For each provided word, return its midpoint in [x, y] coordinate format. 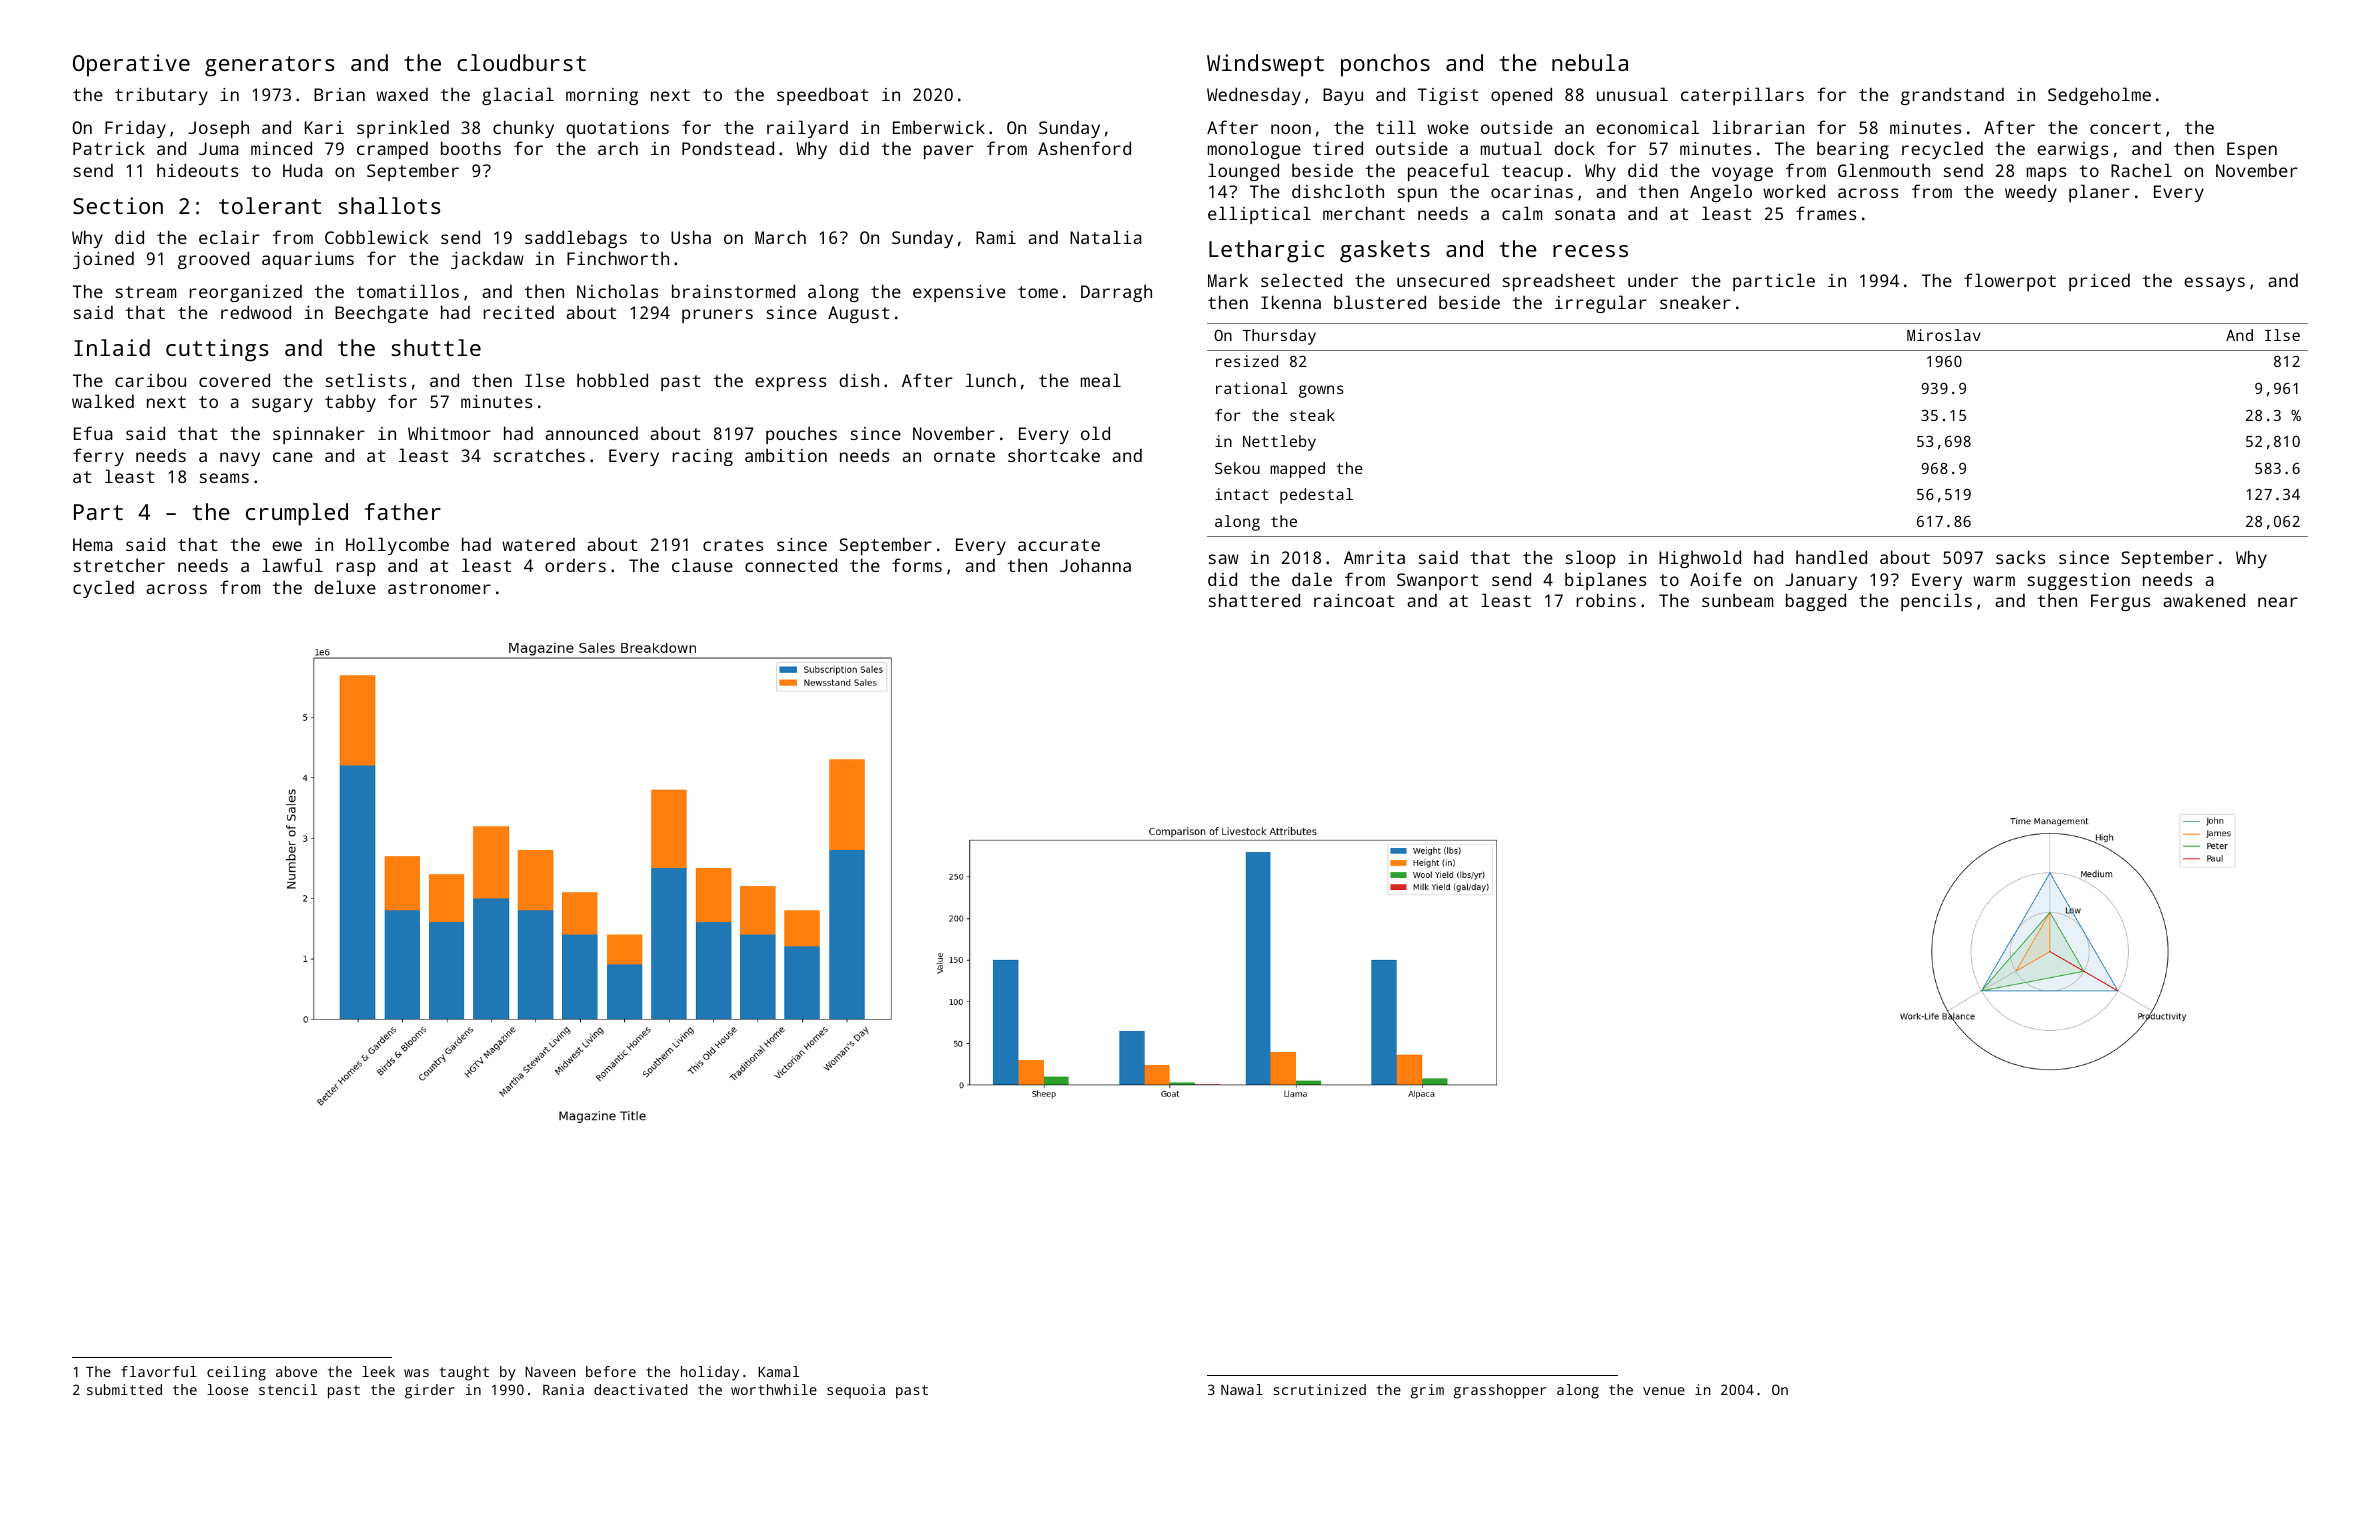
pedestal [1316, 496]
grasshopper [1500, 1391]
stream [146, 292]
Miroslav [1944, 335]
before [611, 1371]
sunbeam [1737, 600]
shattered [1254, 600]
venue [1664, 1391]
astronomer [439, 588]
